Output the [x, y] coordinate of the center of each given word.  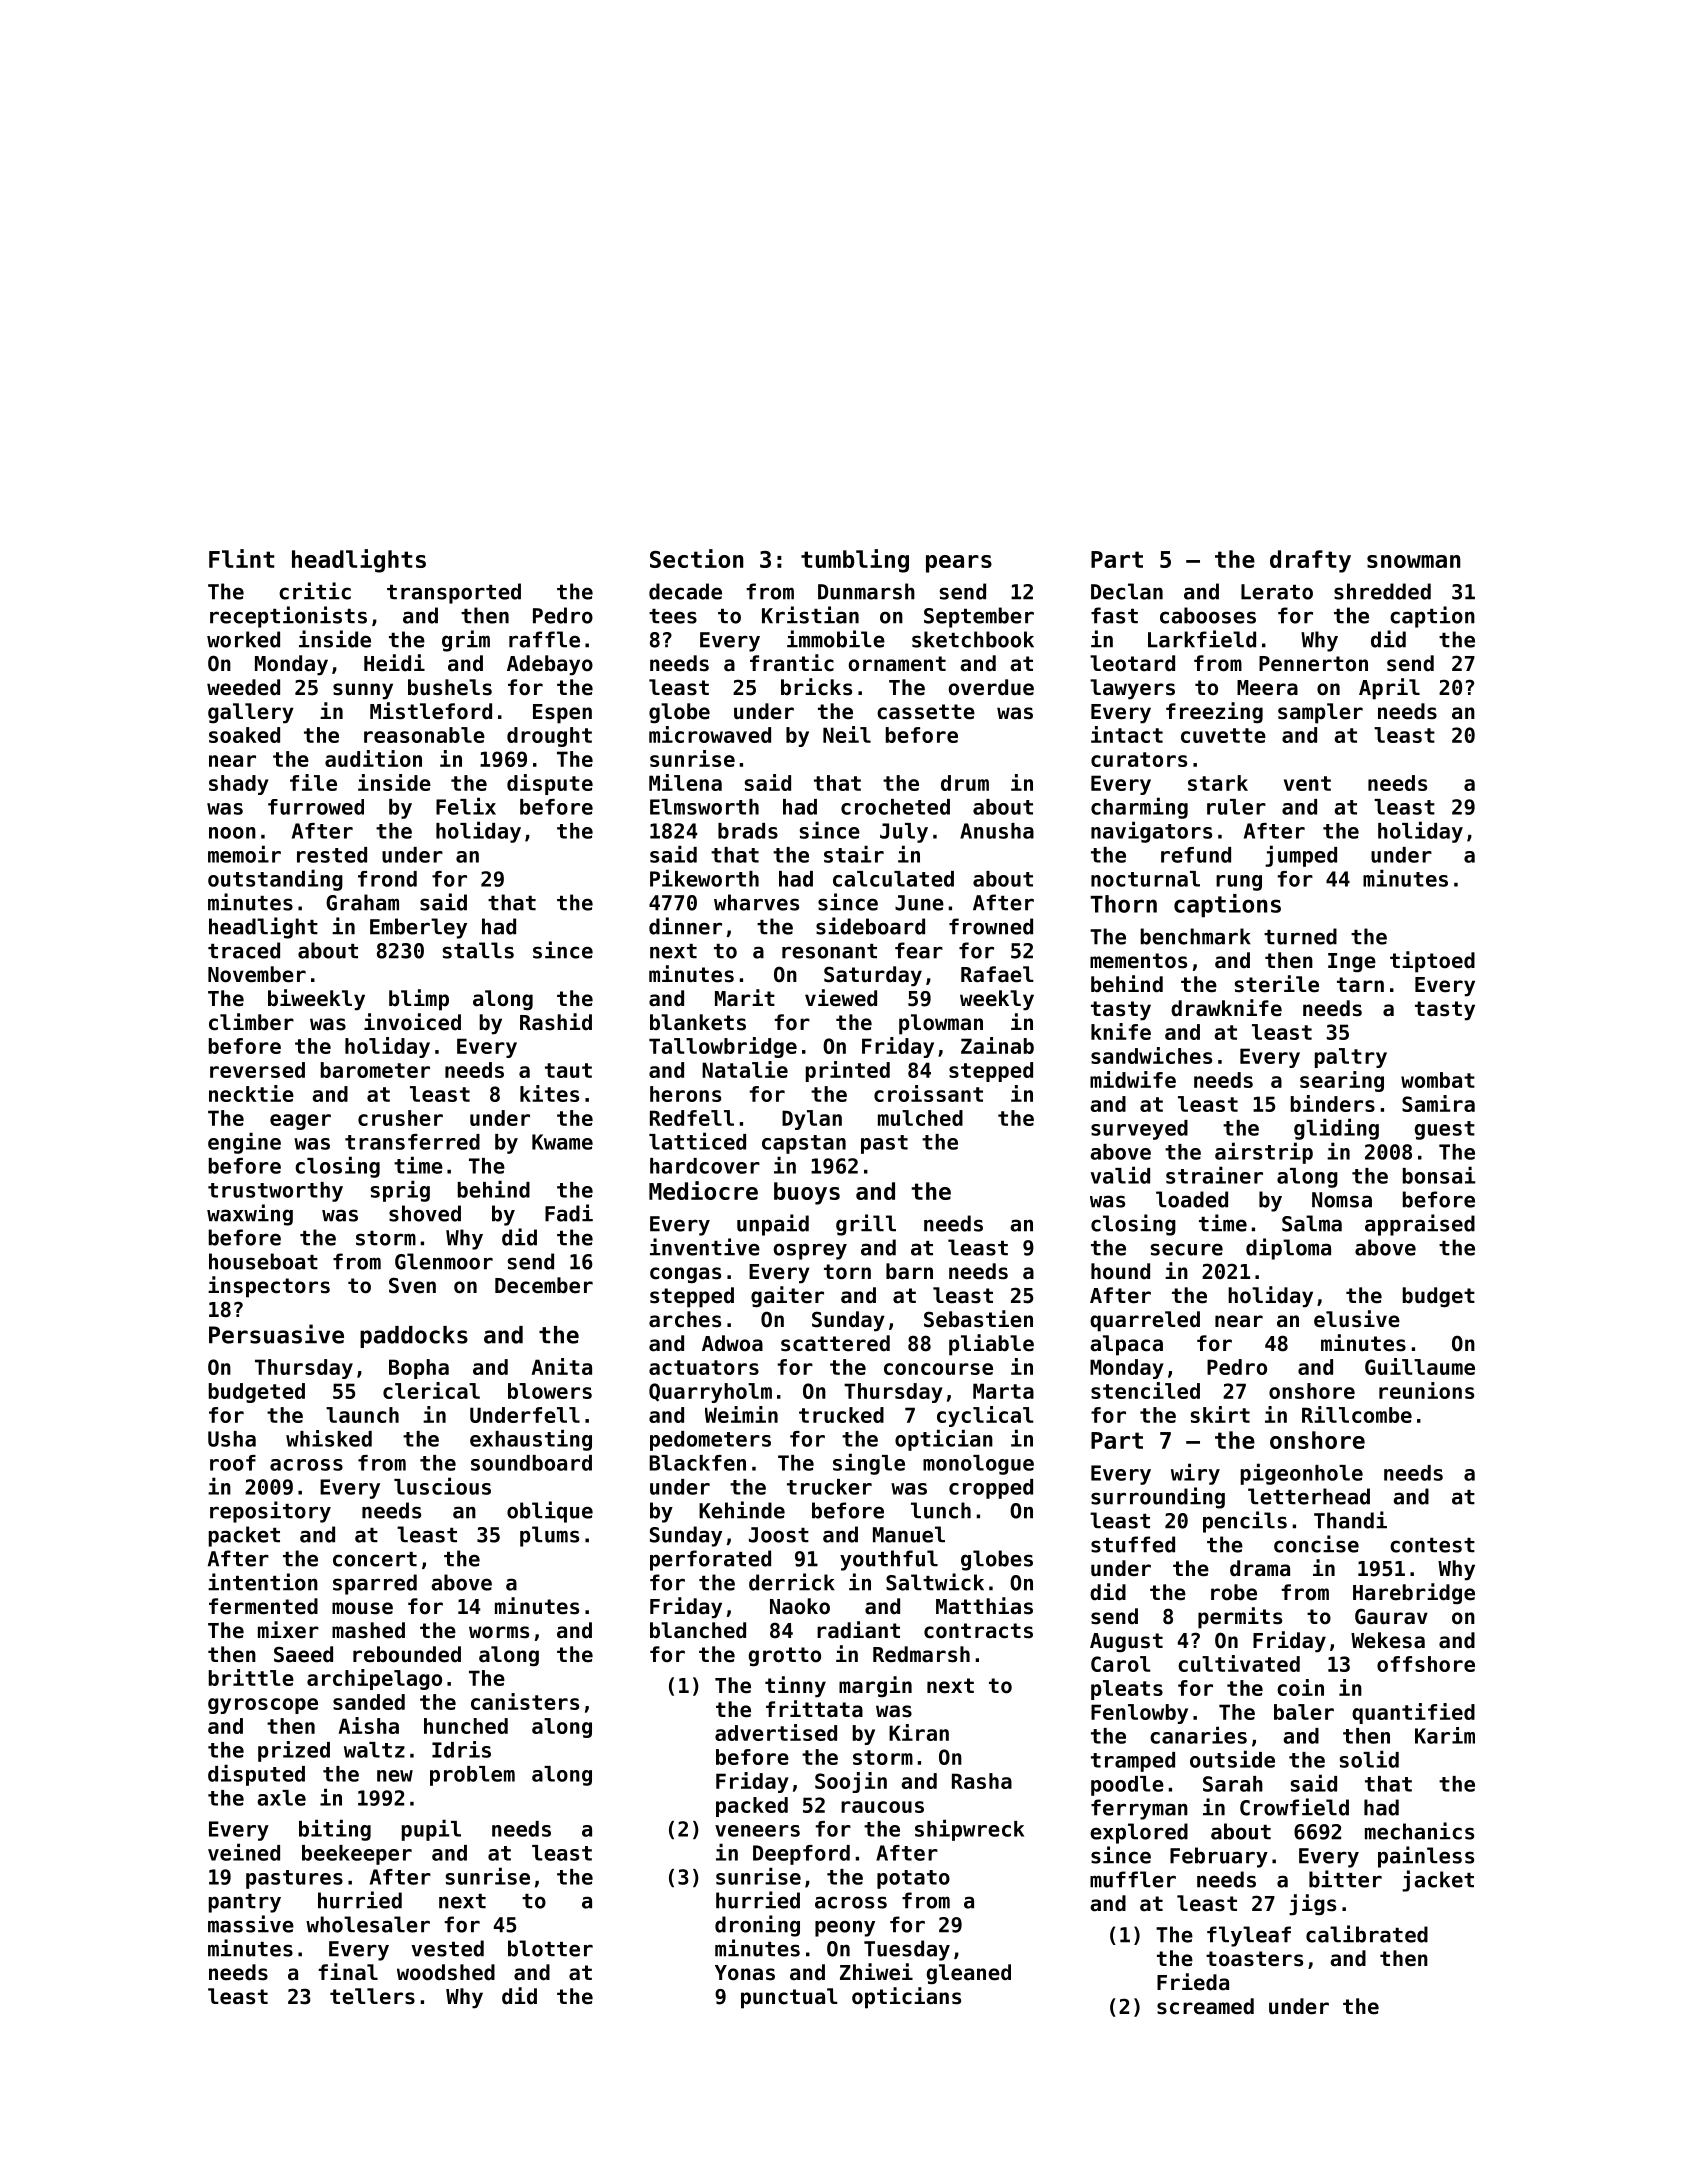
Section [696, 558]
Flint [242, 558]
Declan [1127, 591]
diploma [1288, 1249]
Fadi [569, 1213]
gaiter [787, 1297]
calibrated [1367, 1934]
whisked [329, 1438]
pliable [991, 1345]
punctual [789, 1998]
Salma [1312, 1223]
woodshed [446, 1972]
